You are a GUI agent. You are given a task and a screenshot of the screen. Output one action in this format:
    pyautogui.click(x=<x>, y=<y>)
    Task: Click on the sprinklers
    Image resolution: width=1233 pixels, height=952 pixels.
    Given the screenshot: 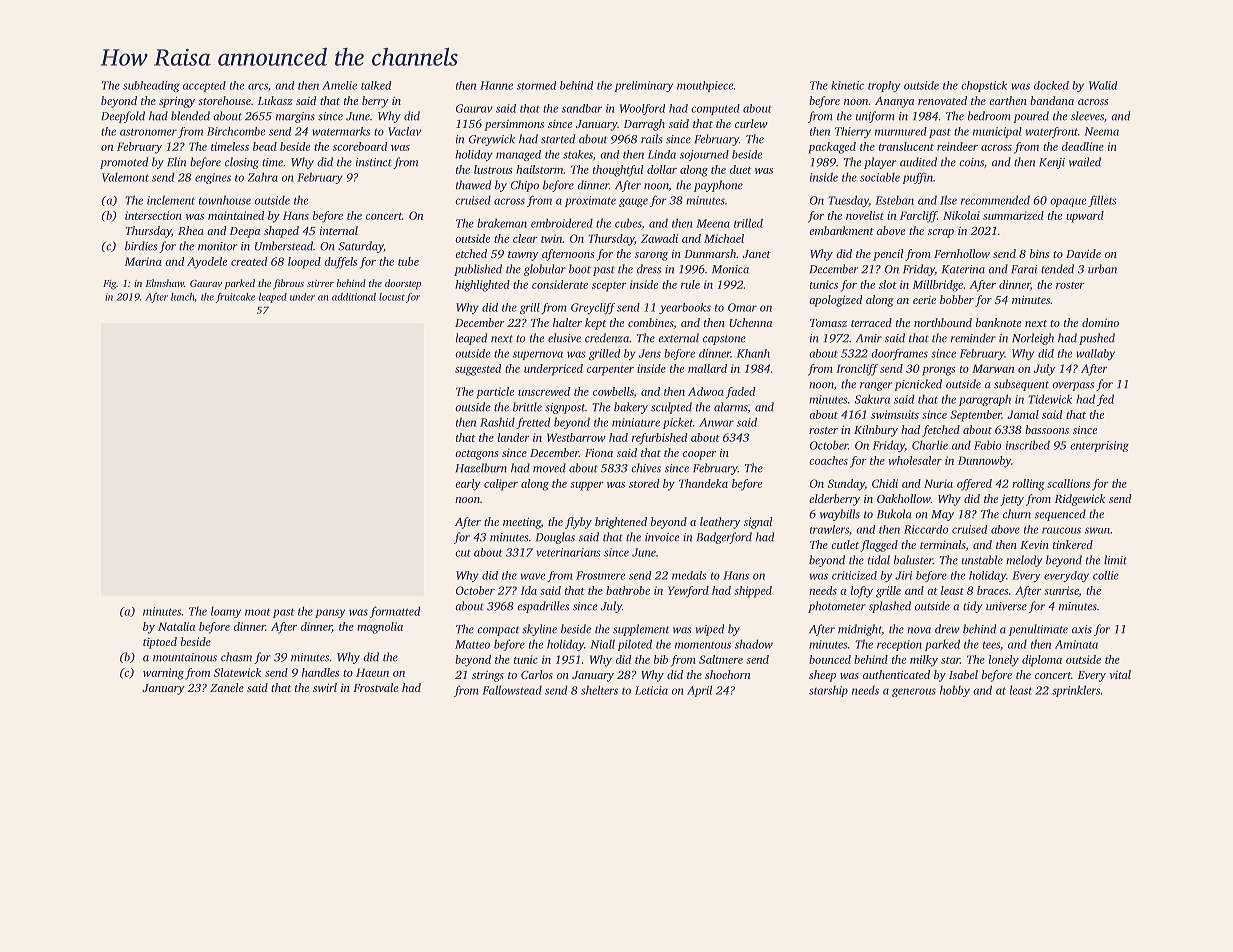 What is the action you would take?
    pyautogui.click(x=1076, y=691)
